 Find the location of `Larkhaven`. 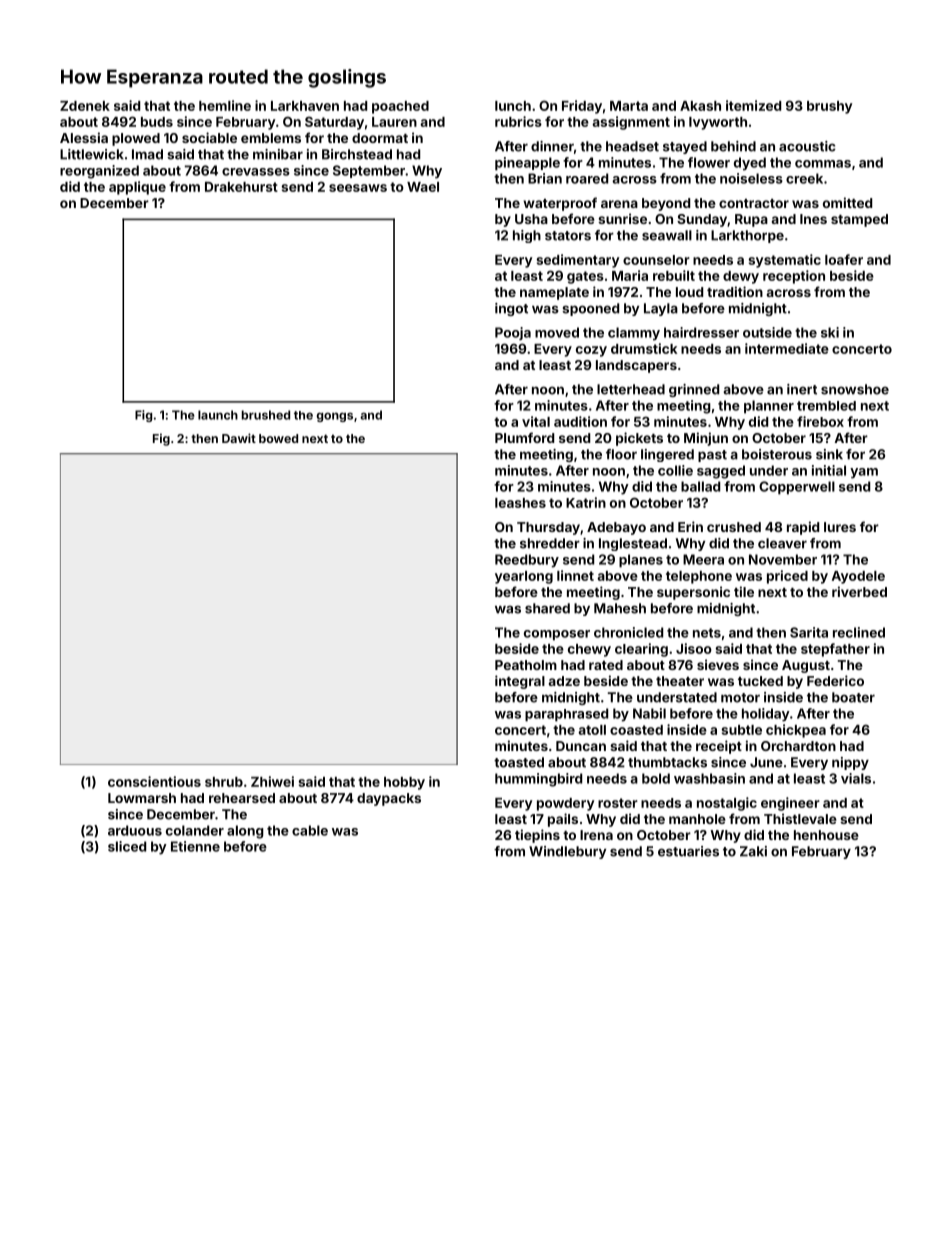

Larkhaven is located at coordinates (305, 106).
